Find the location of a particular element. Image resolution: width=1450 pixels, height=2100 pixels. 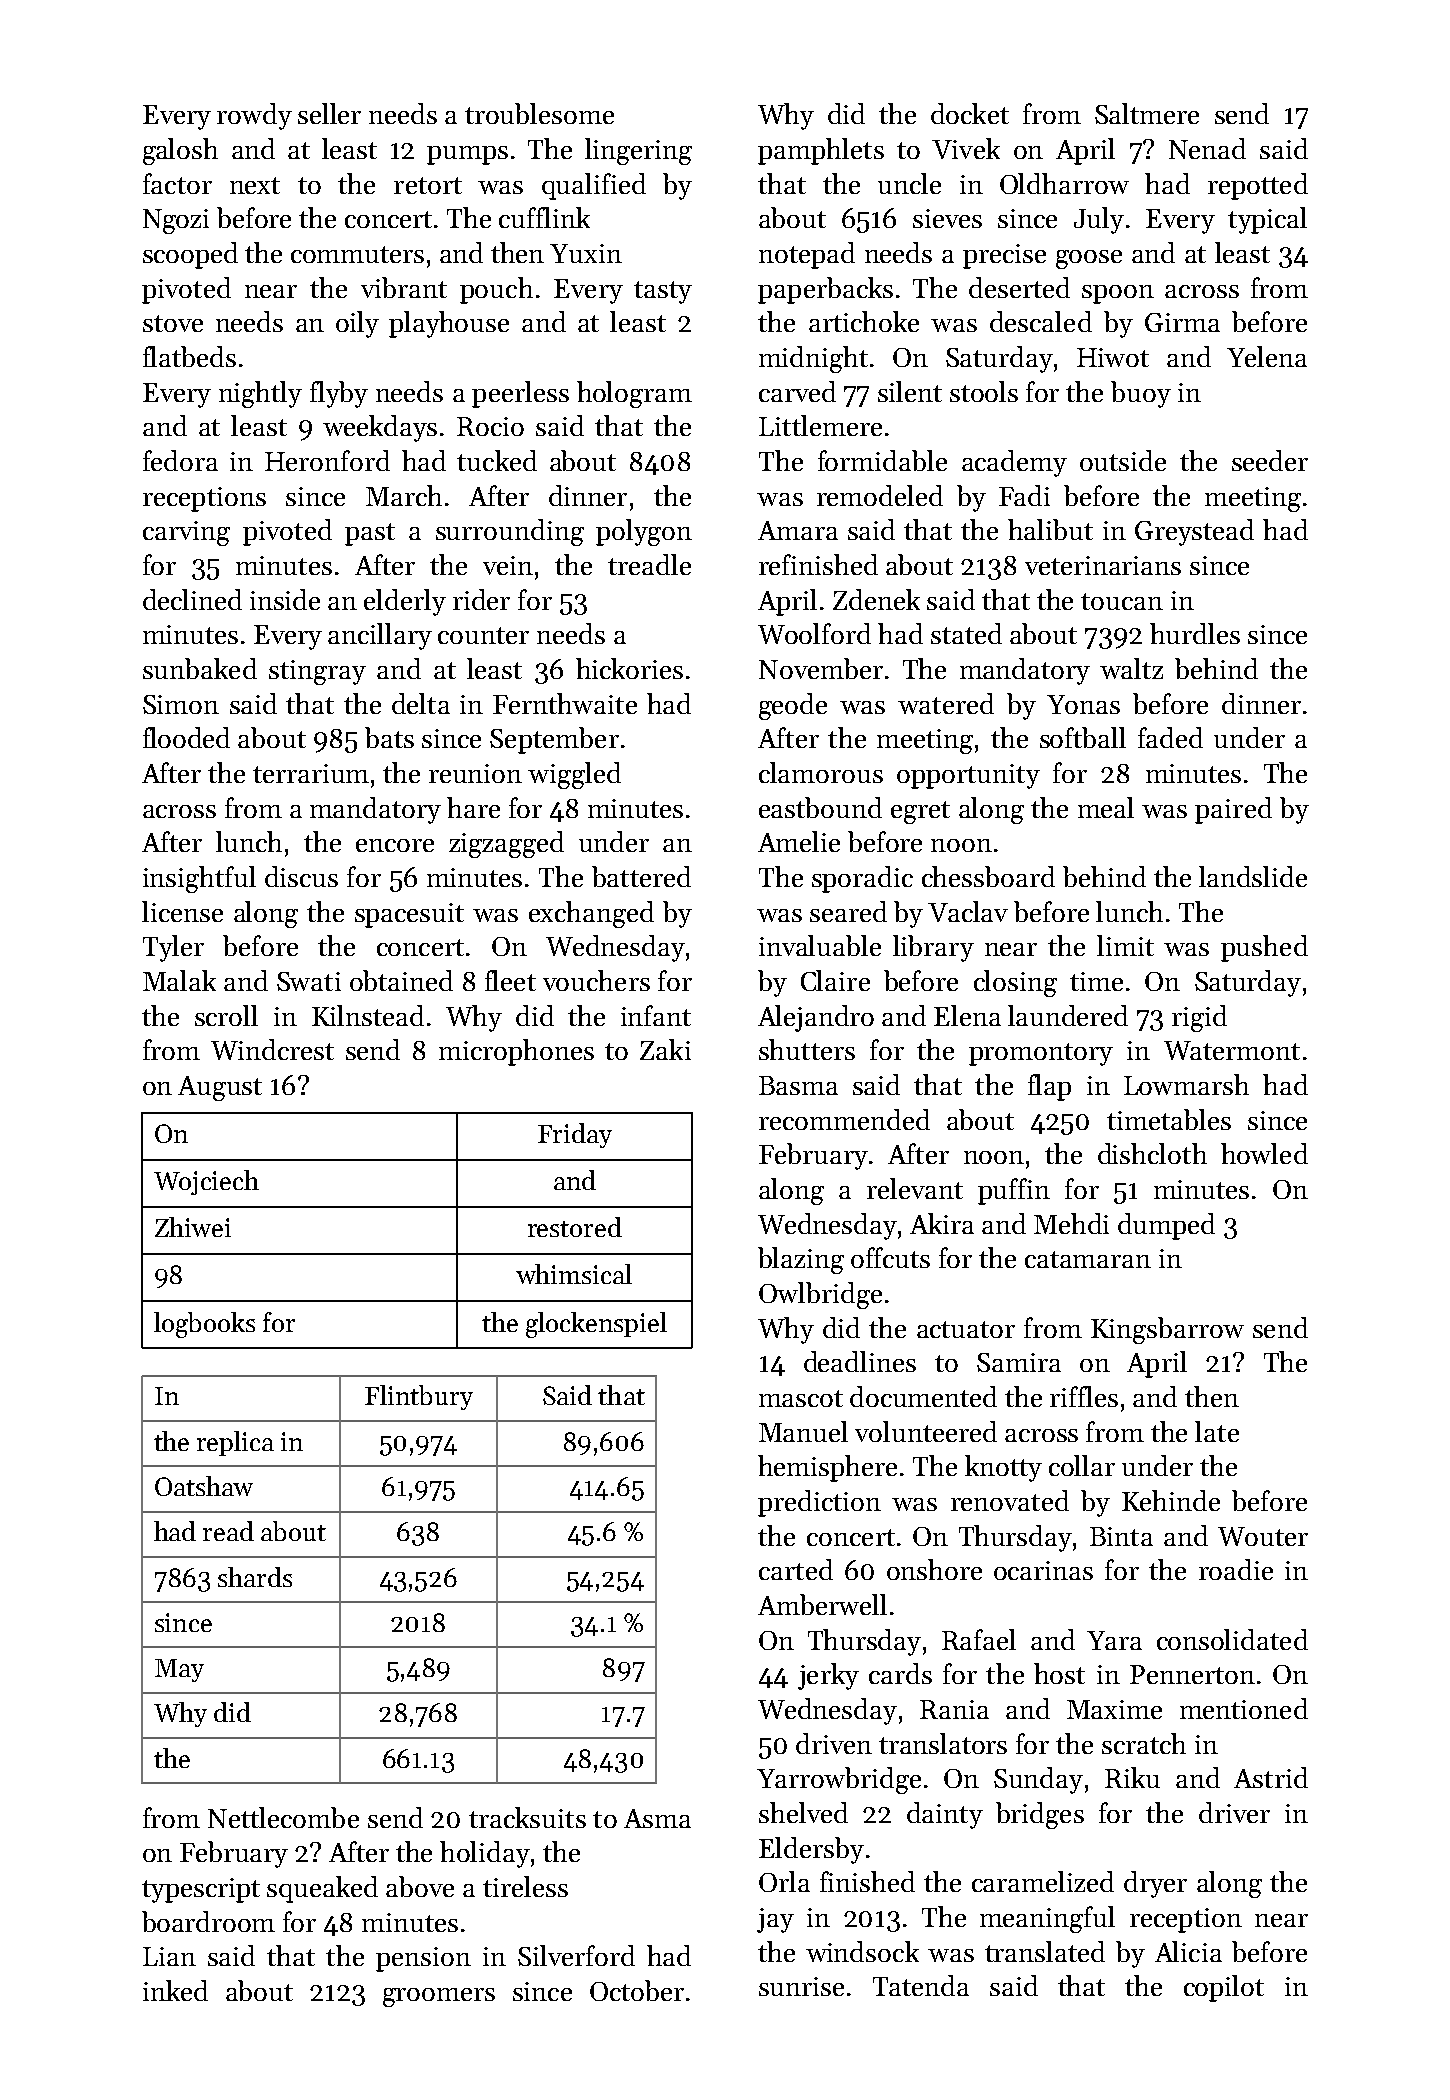

carving is located at coordinates (186, 533).
